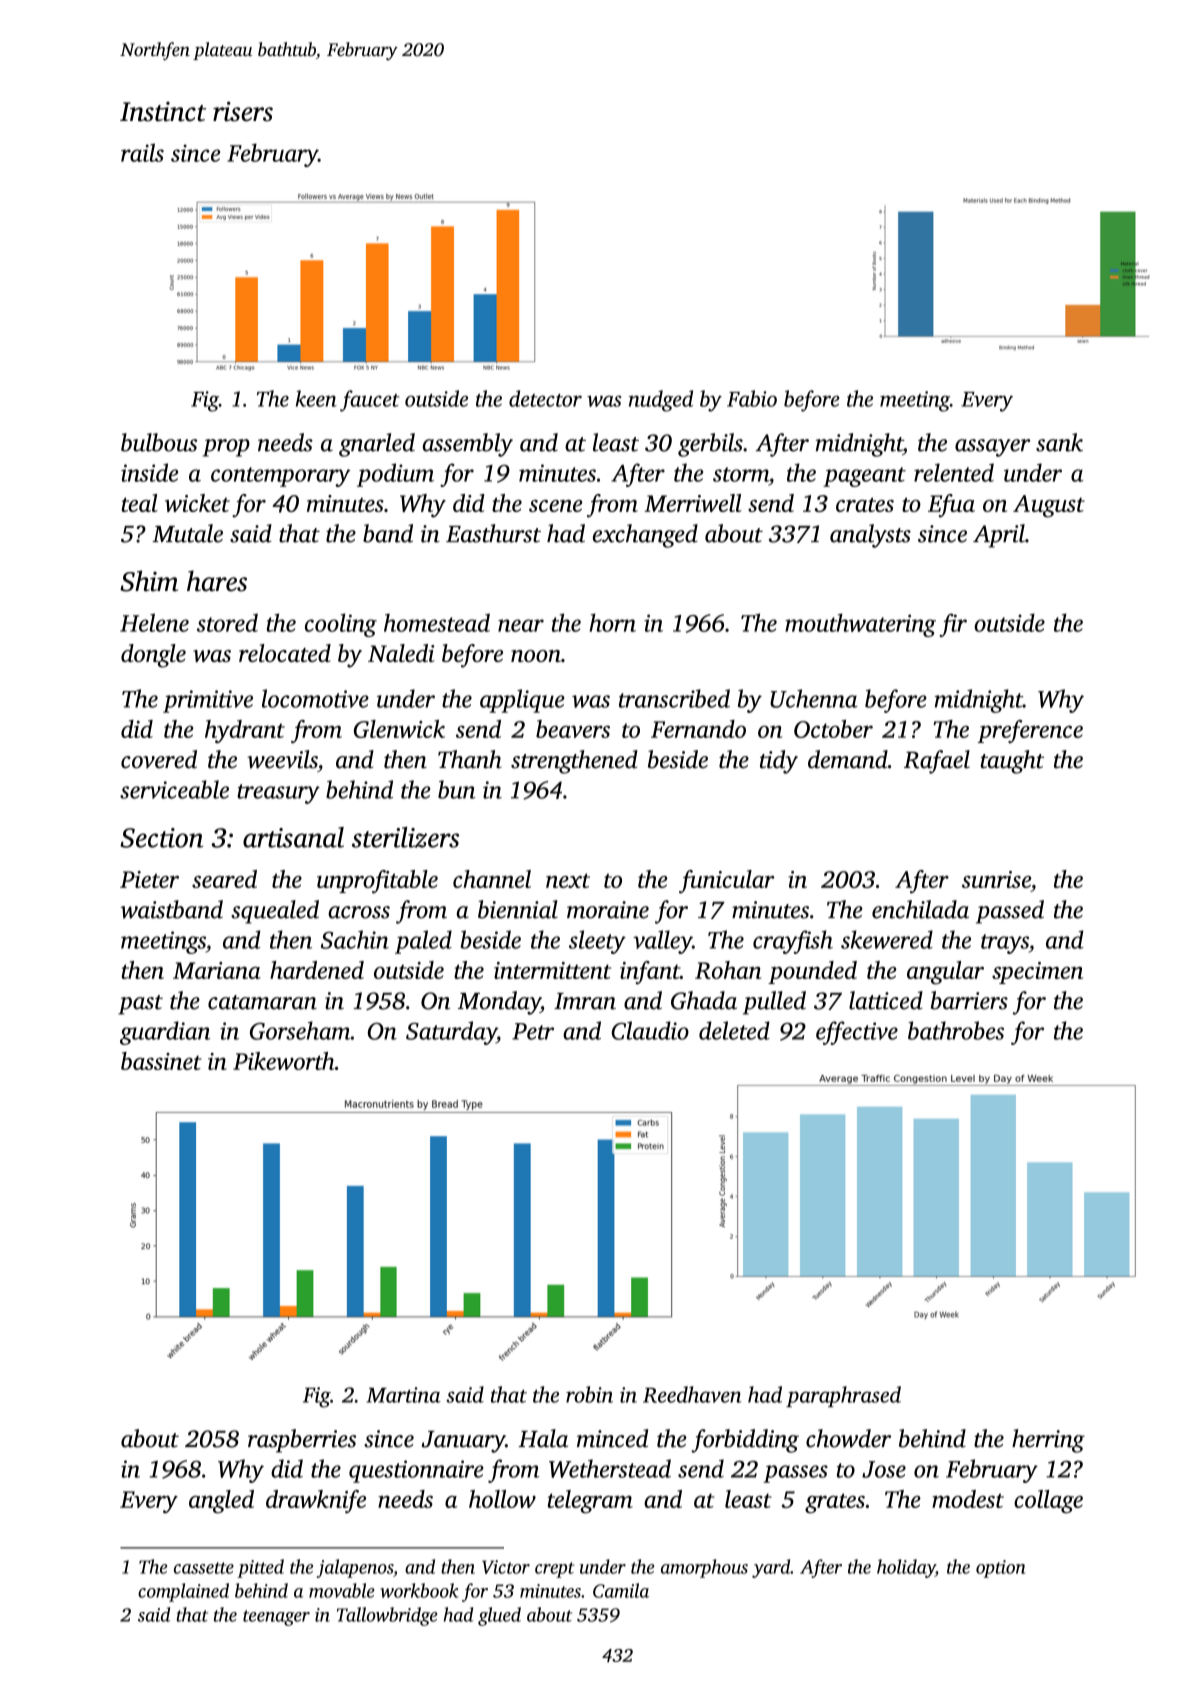 This document has width=1204, height=1702. I want to click on detector, so click(545, 398).
